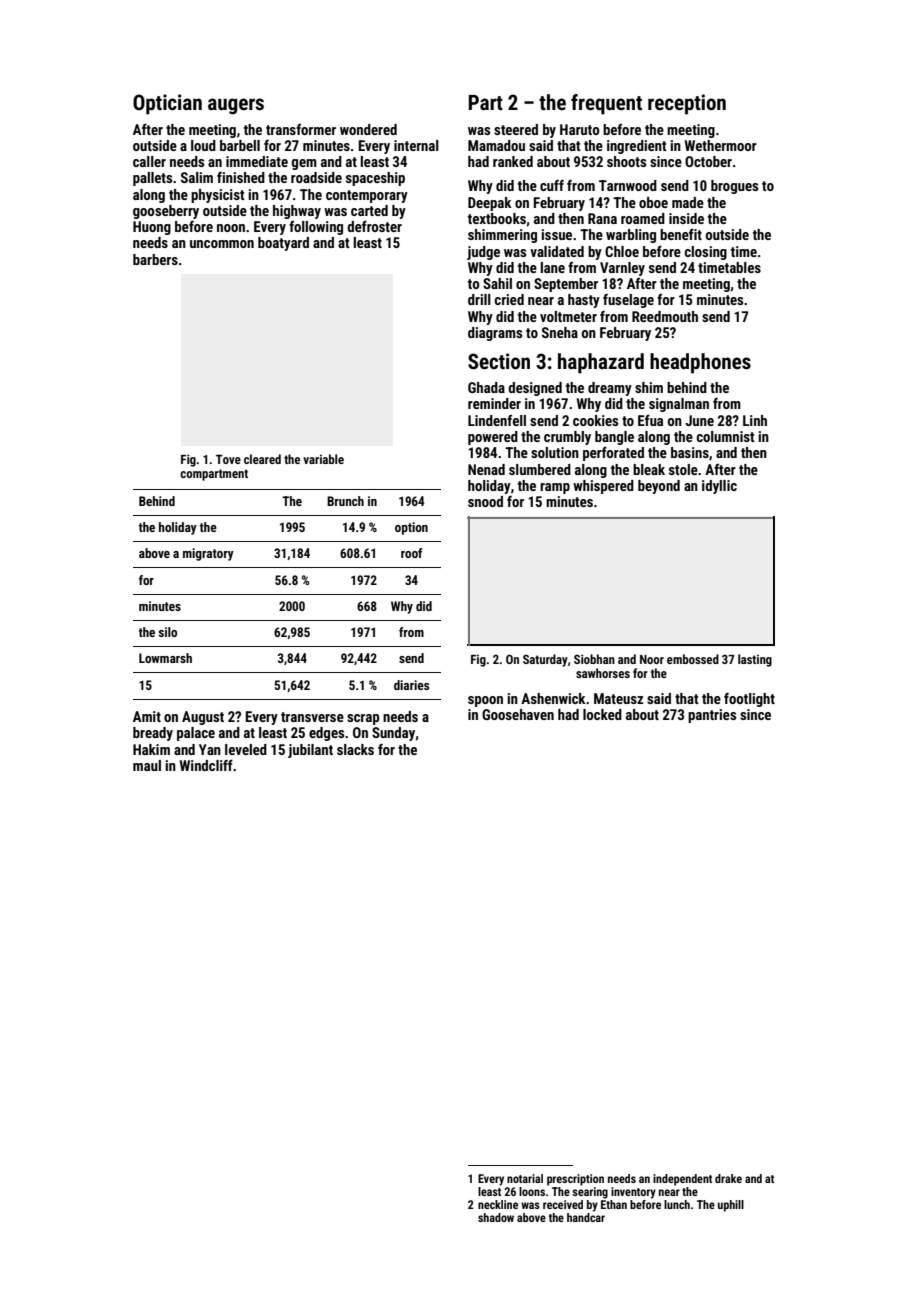 The height and width of the screenshot is (1316, 908). Describe the element at coordinates (496, 1217) in the screenshot. I see `shadow` at that location.
